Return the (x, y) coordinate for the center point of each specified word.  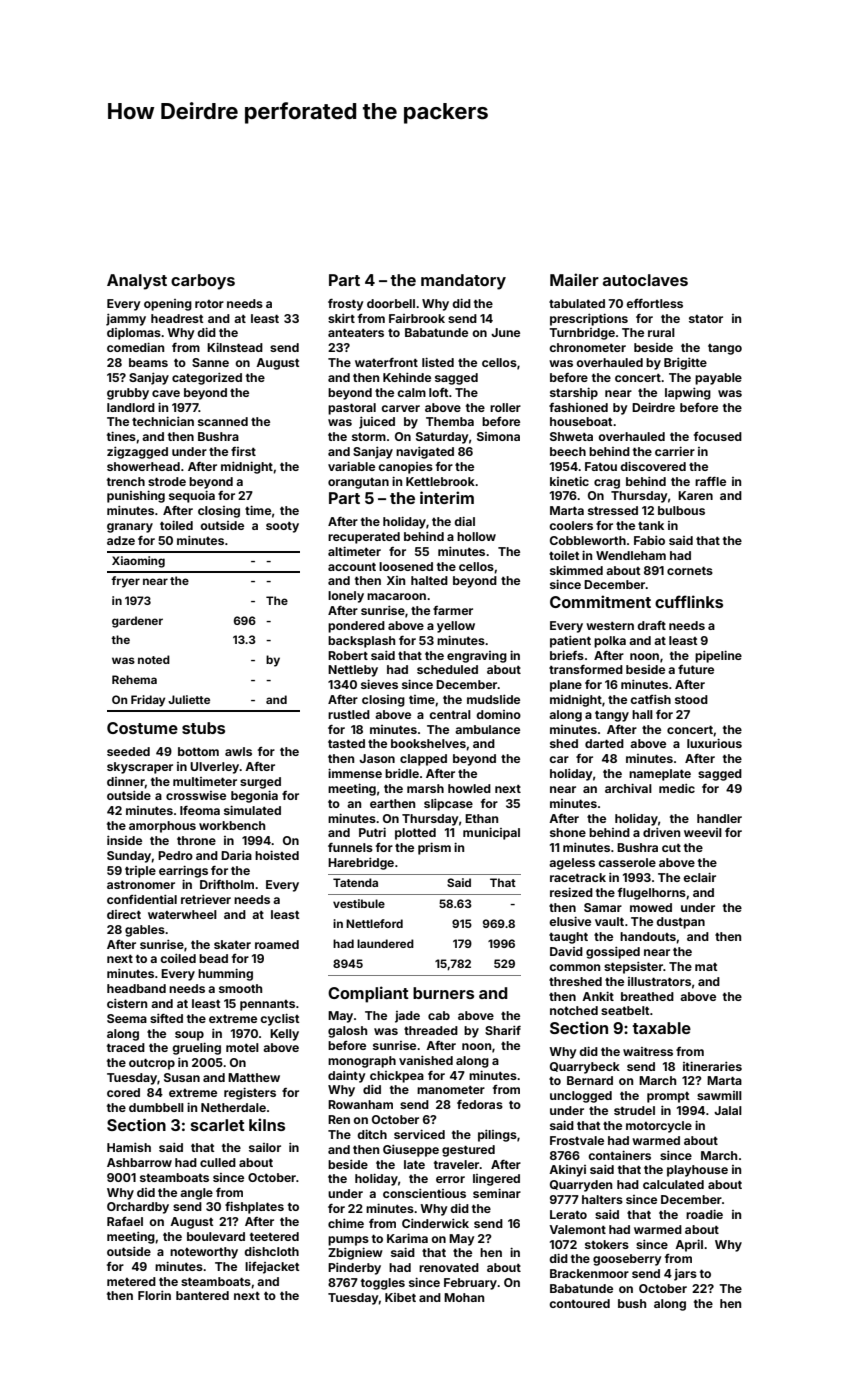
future (696, 669)
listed (438, 362)
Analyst (137, 282)
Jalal (728, 1110)
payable (718, 379)
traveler (457, 1164)
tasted (346, 743)
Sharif (503, 1030)
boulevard (216, 1236)
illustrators (659, 981)
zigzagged (137, 453)
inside (124, 840)
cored (123, 1092)
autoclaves (645, 280)
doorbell (391, 303)
